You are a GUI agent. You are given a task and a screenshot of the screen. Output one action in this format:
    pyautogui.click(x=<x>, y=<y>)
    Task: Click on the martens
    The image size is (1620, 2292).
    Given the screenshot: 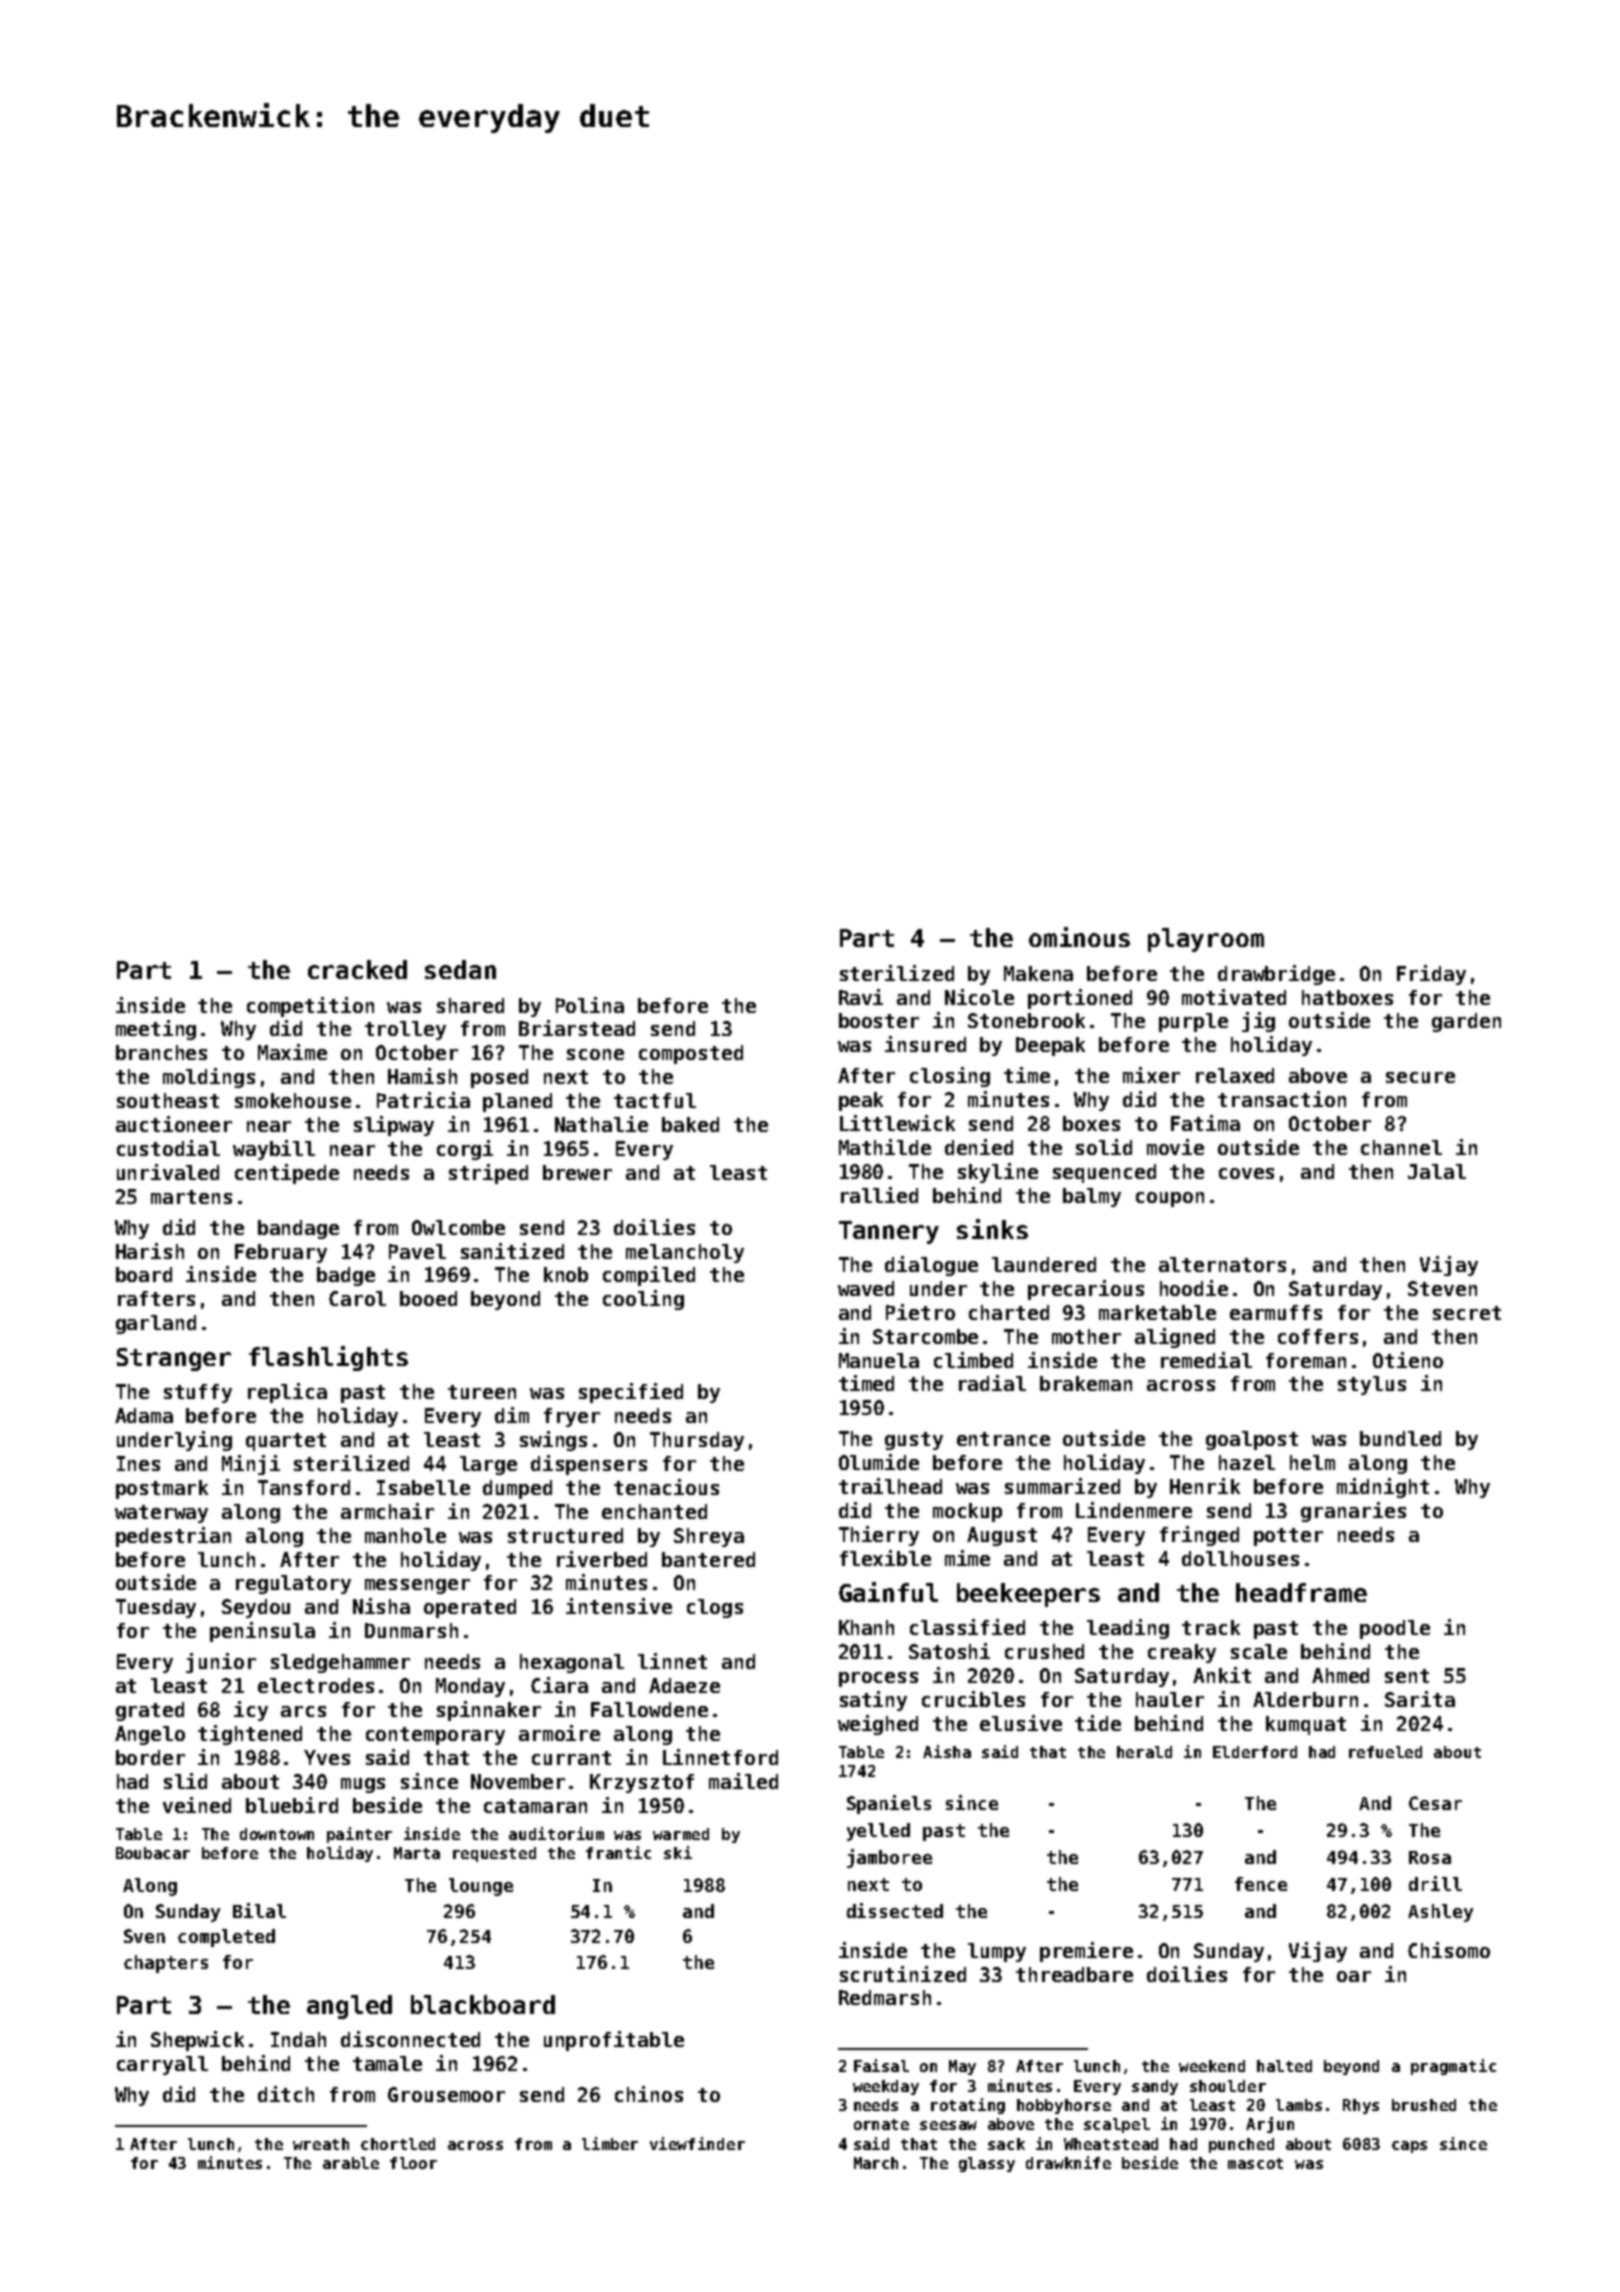 What is the action you would take?
    pyautogui.click(x=191, y=1197)
